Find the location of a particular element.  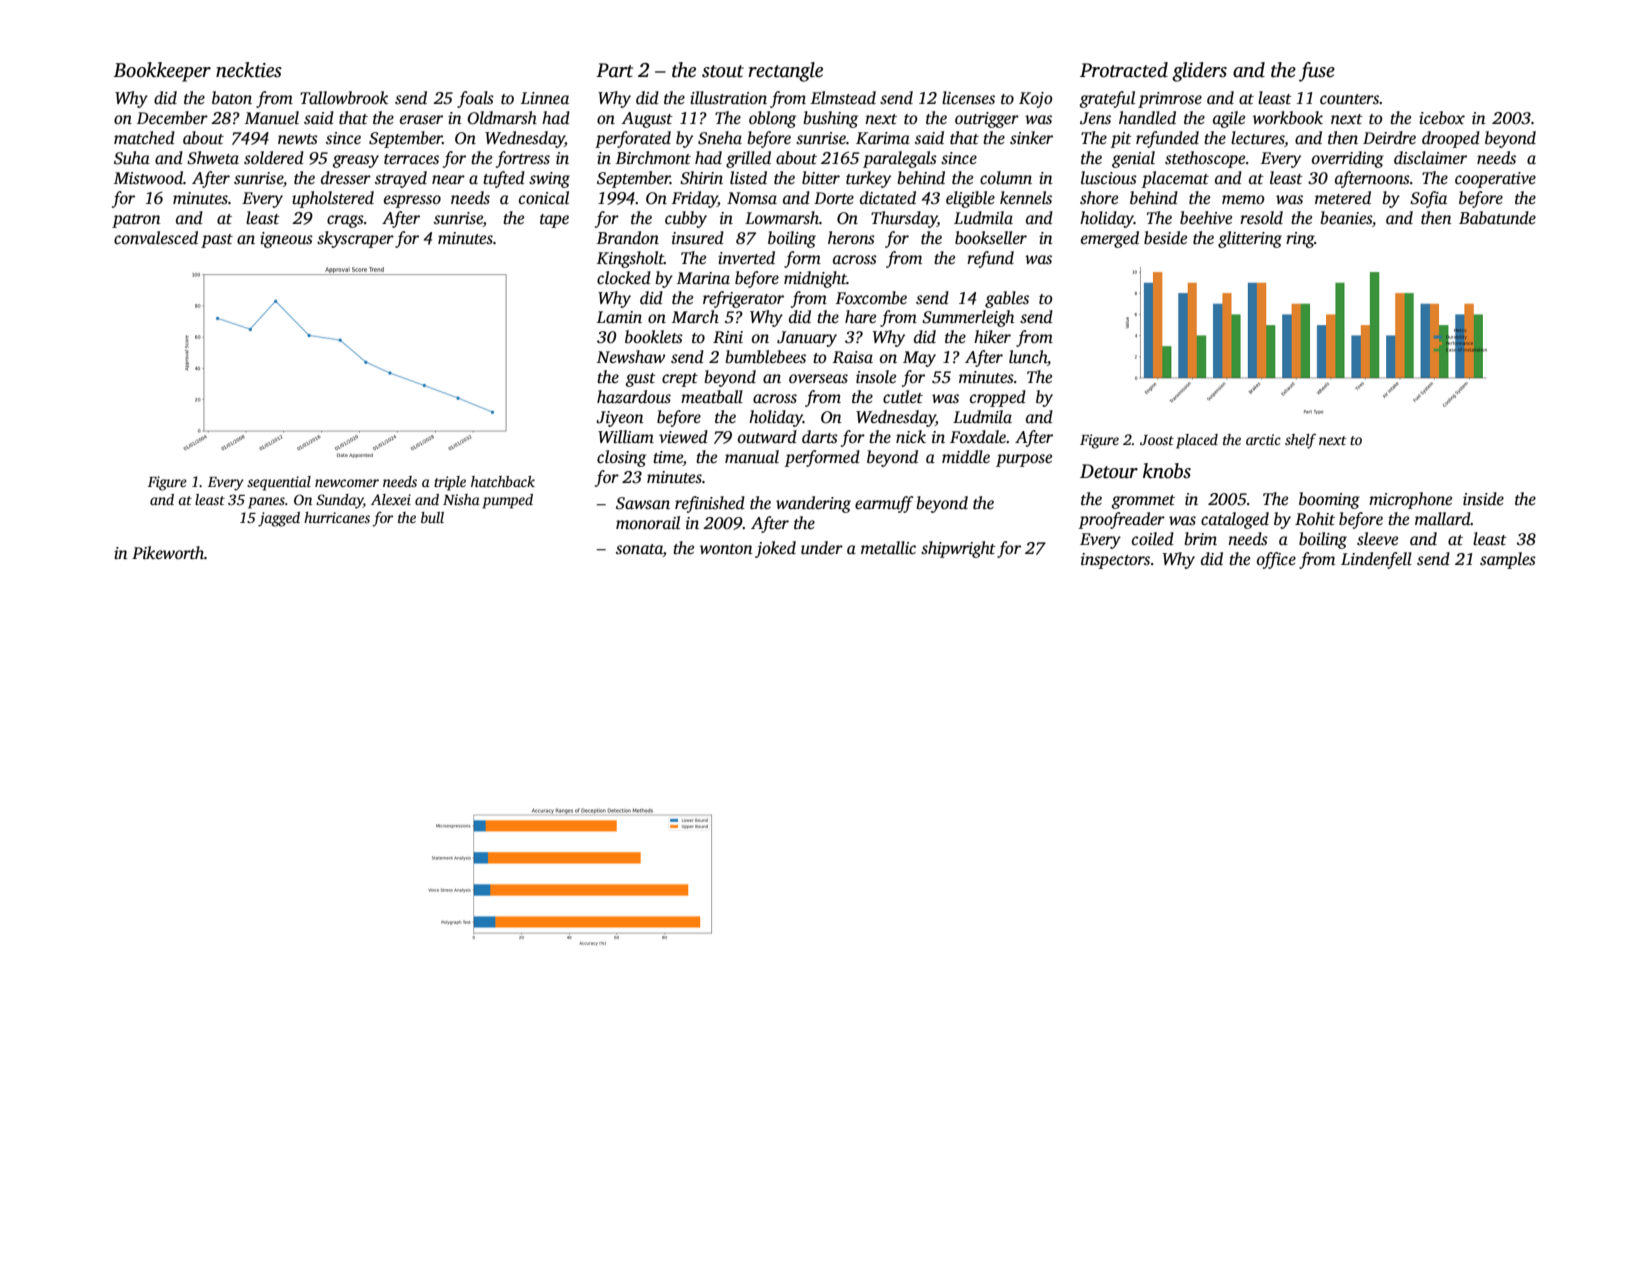

Pikeworth is located at coordinates (168, 552).
